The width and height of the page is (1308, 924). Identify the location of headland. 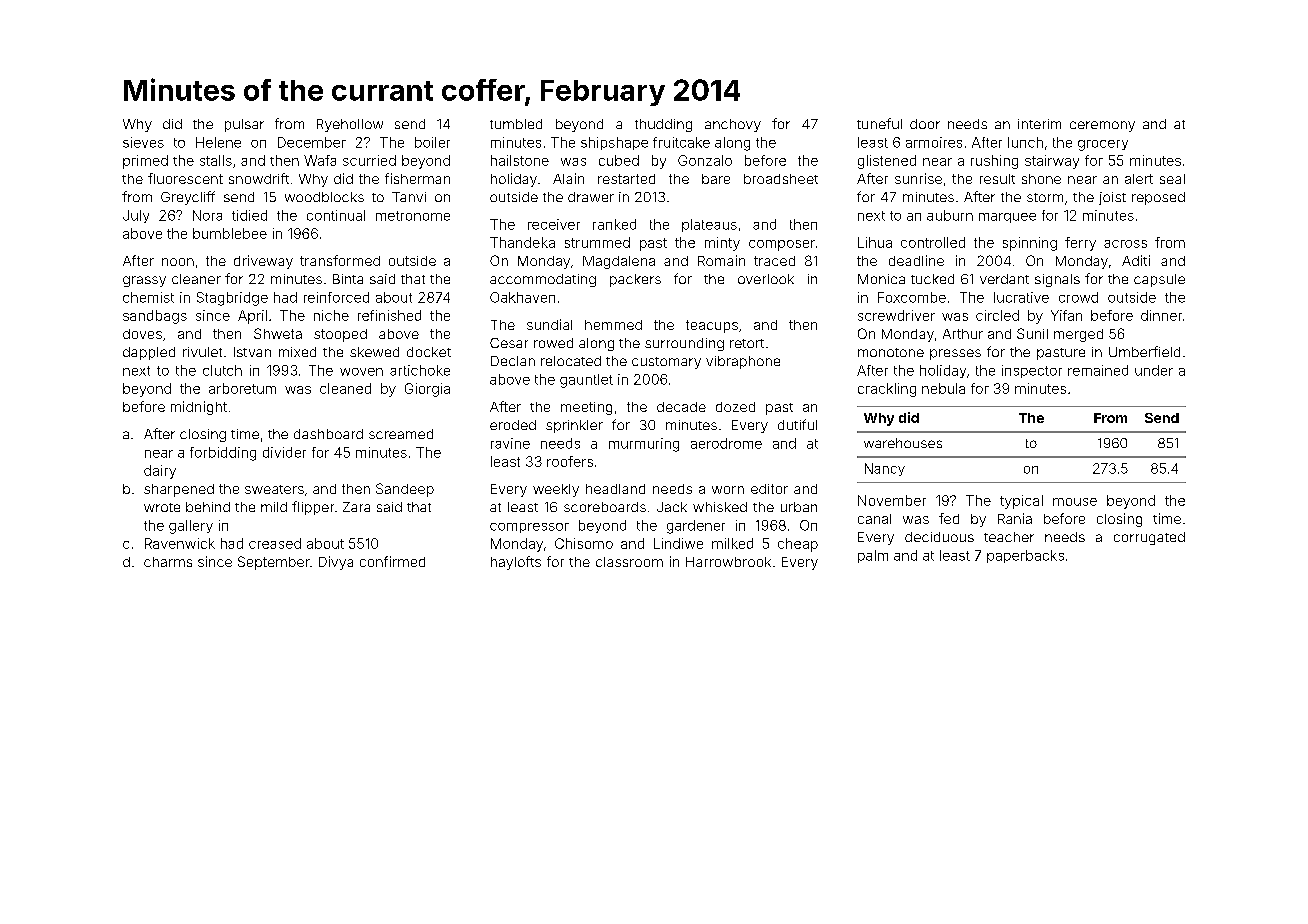
(615, 489).
